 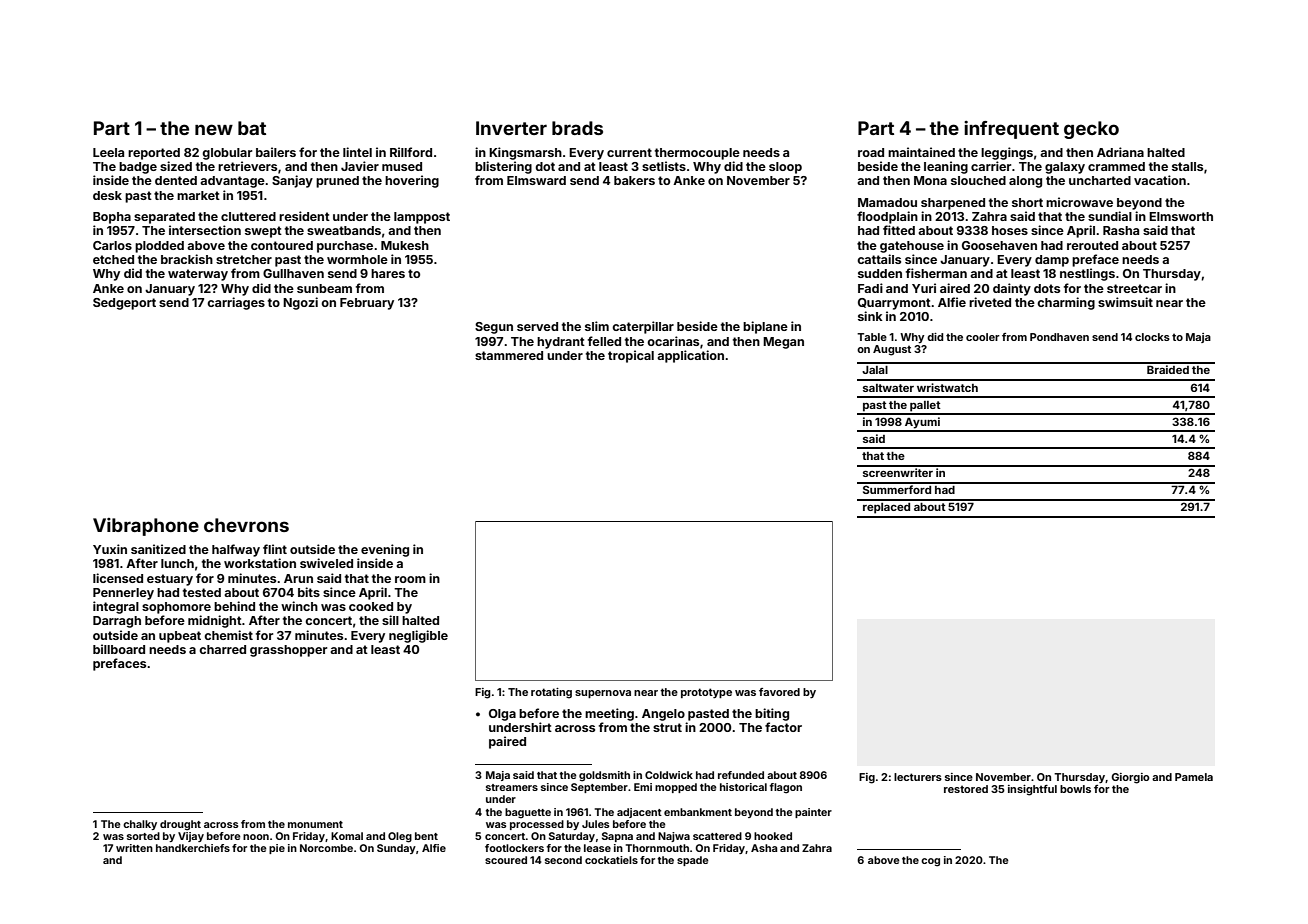 I want to click on Pennerley, so click(x=123, y=594).
